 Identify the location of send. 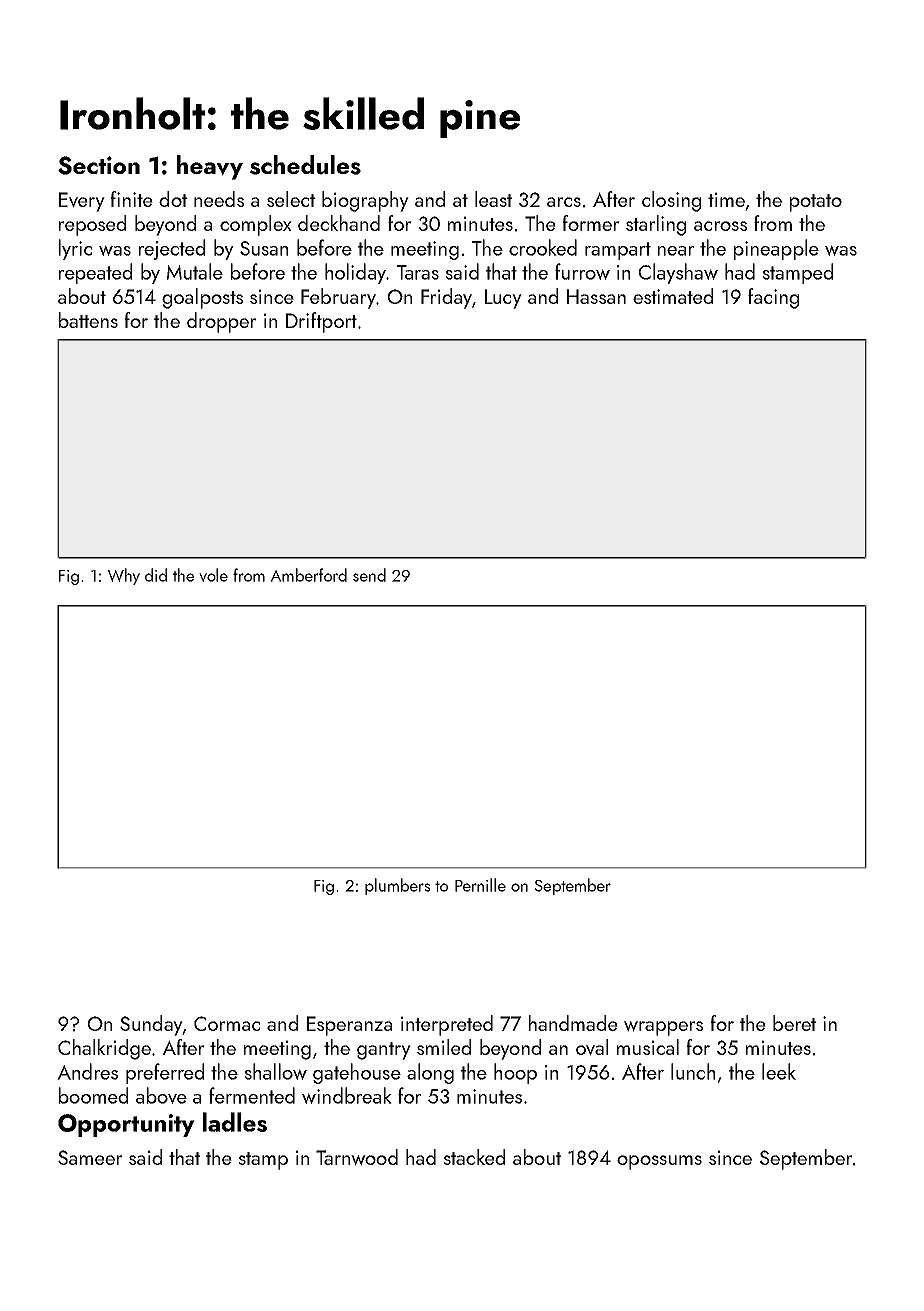
(369, 575).
